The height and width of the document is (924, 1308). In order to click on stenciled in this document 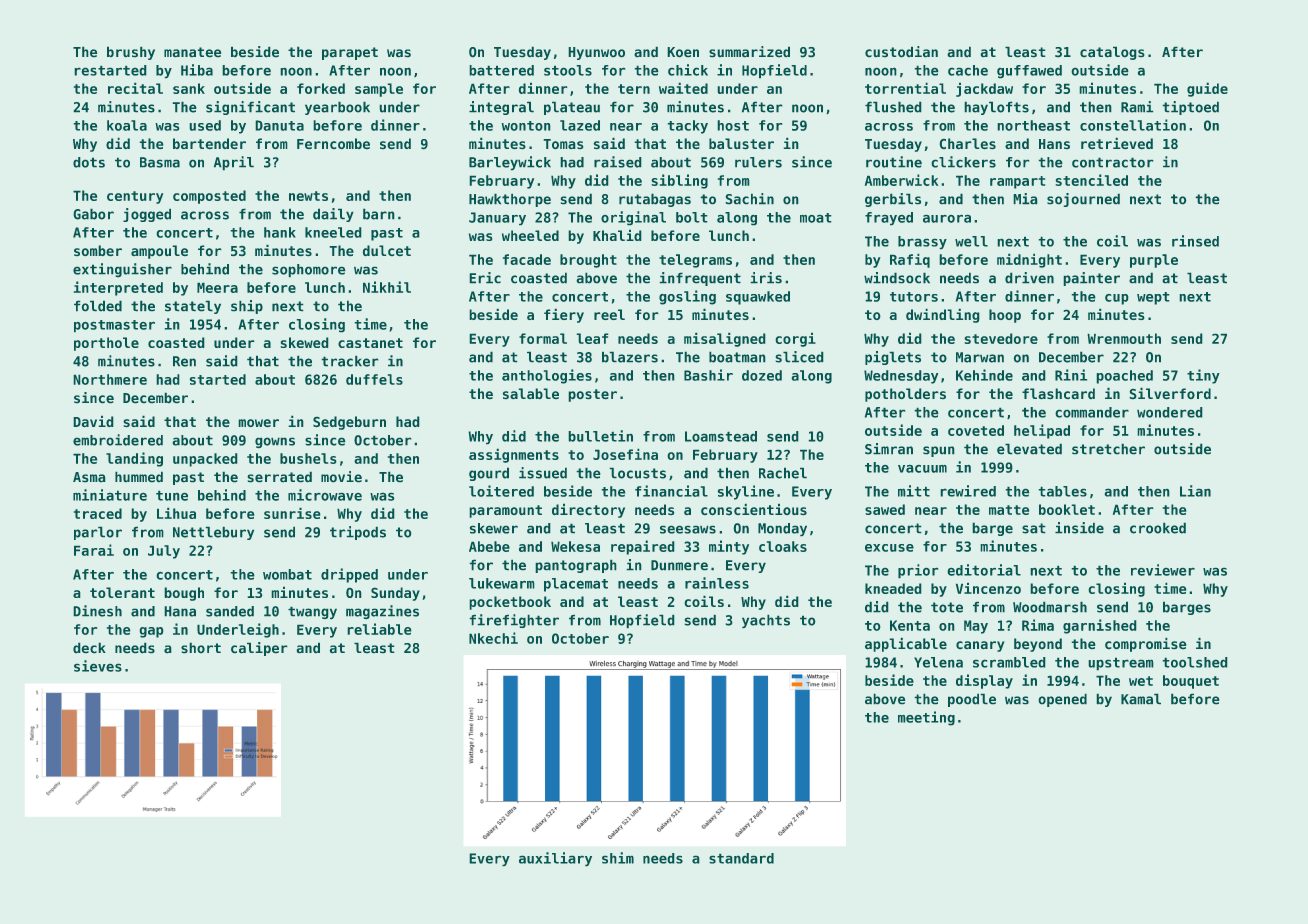, I will do `click(1091, 180)`.
